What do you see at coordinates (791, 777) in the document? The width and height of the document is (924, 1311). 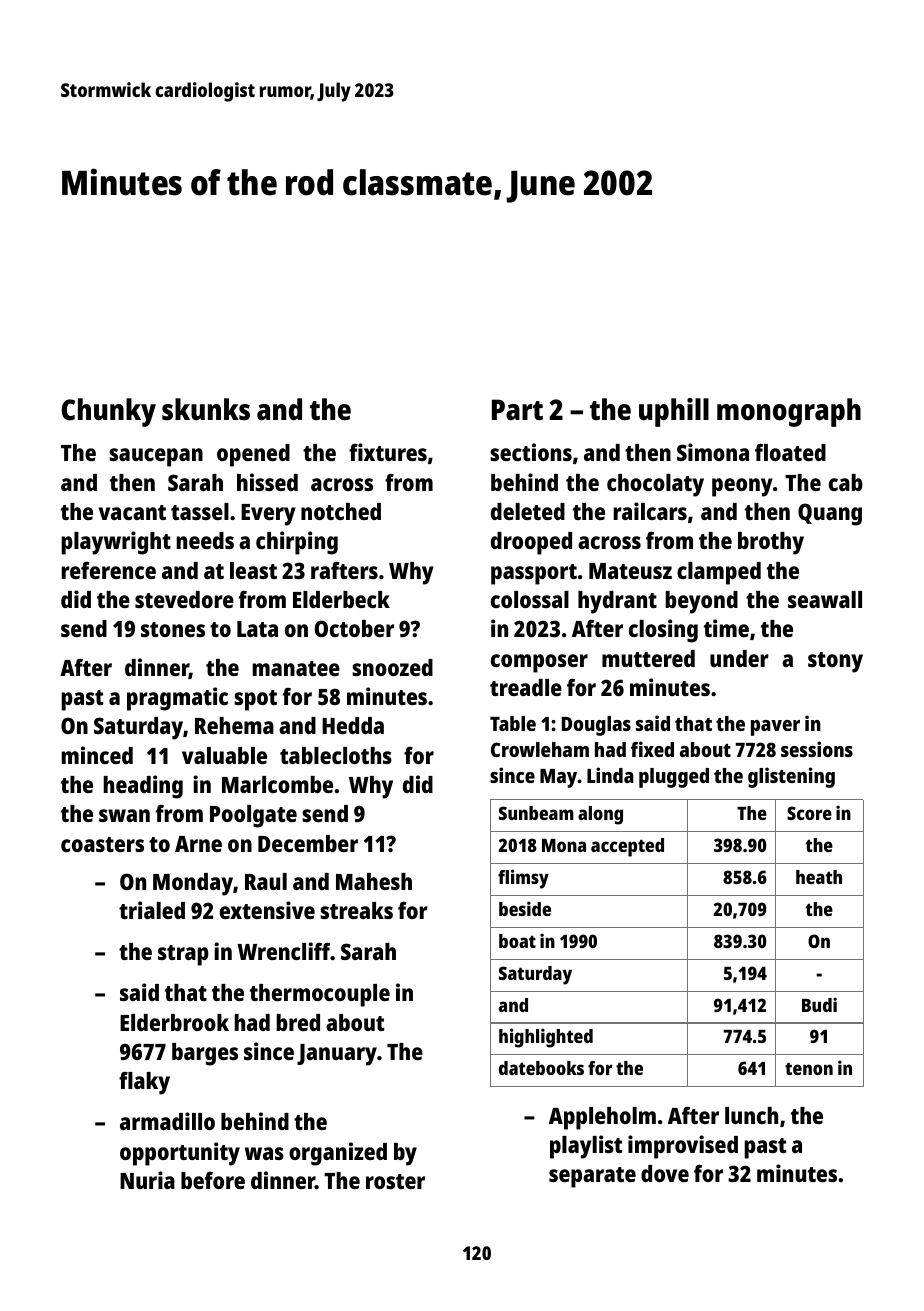 I see `glistening` at bounding box center [791, 777].
